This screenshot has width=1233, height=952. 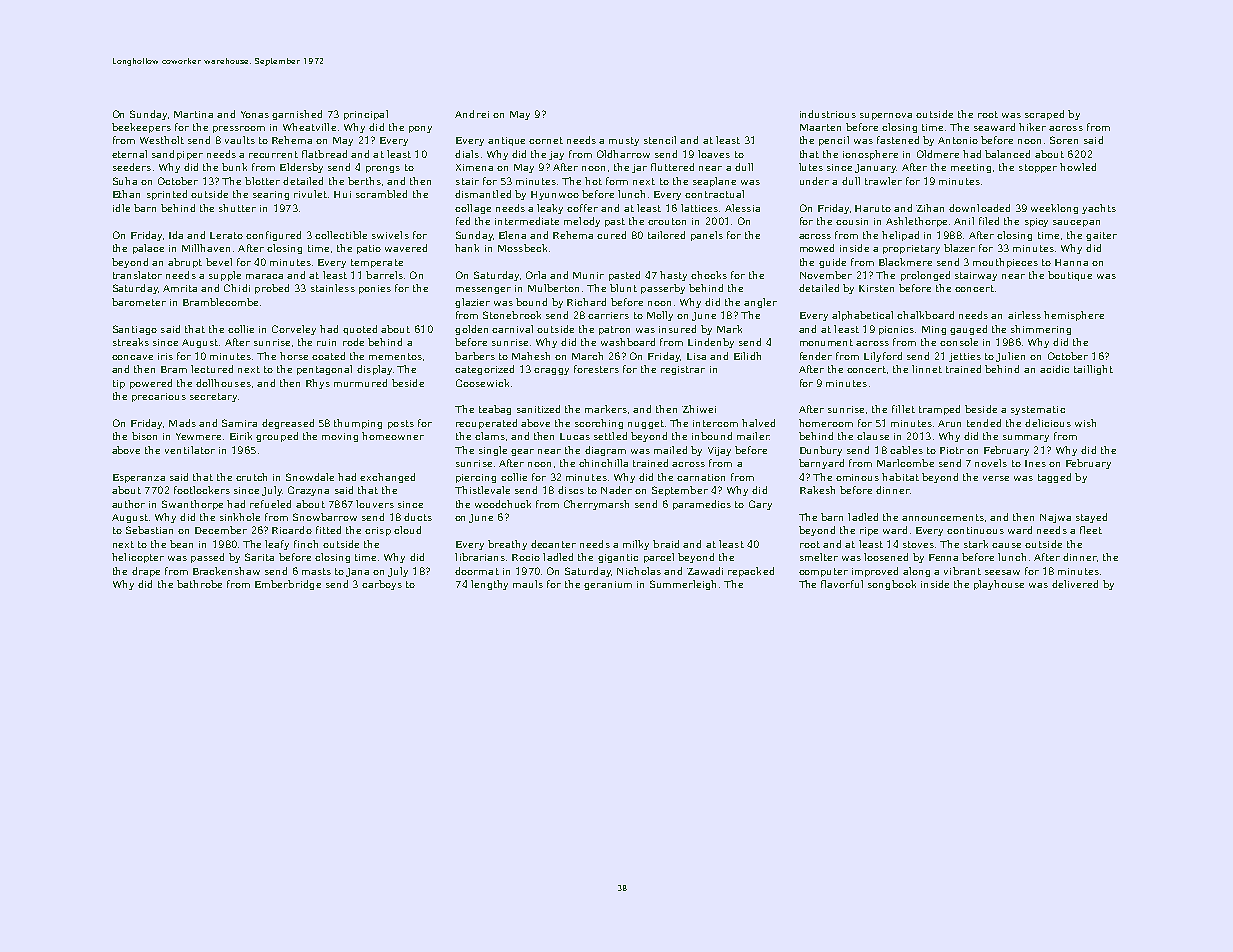 What do you see at coordinates (128, 504) in the screenshot?
I see `author` at bounding box center [128, 504].
